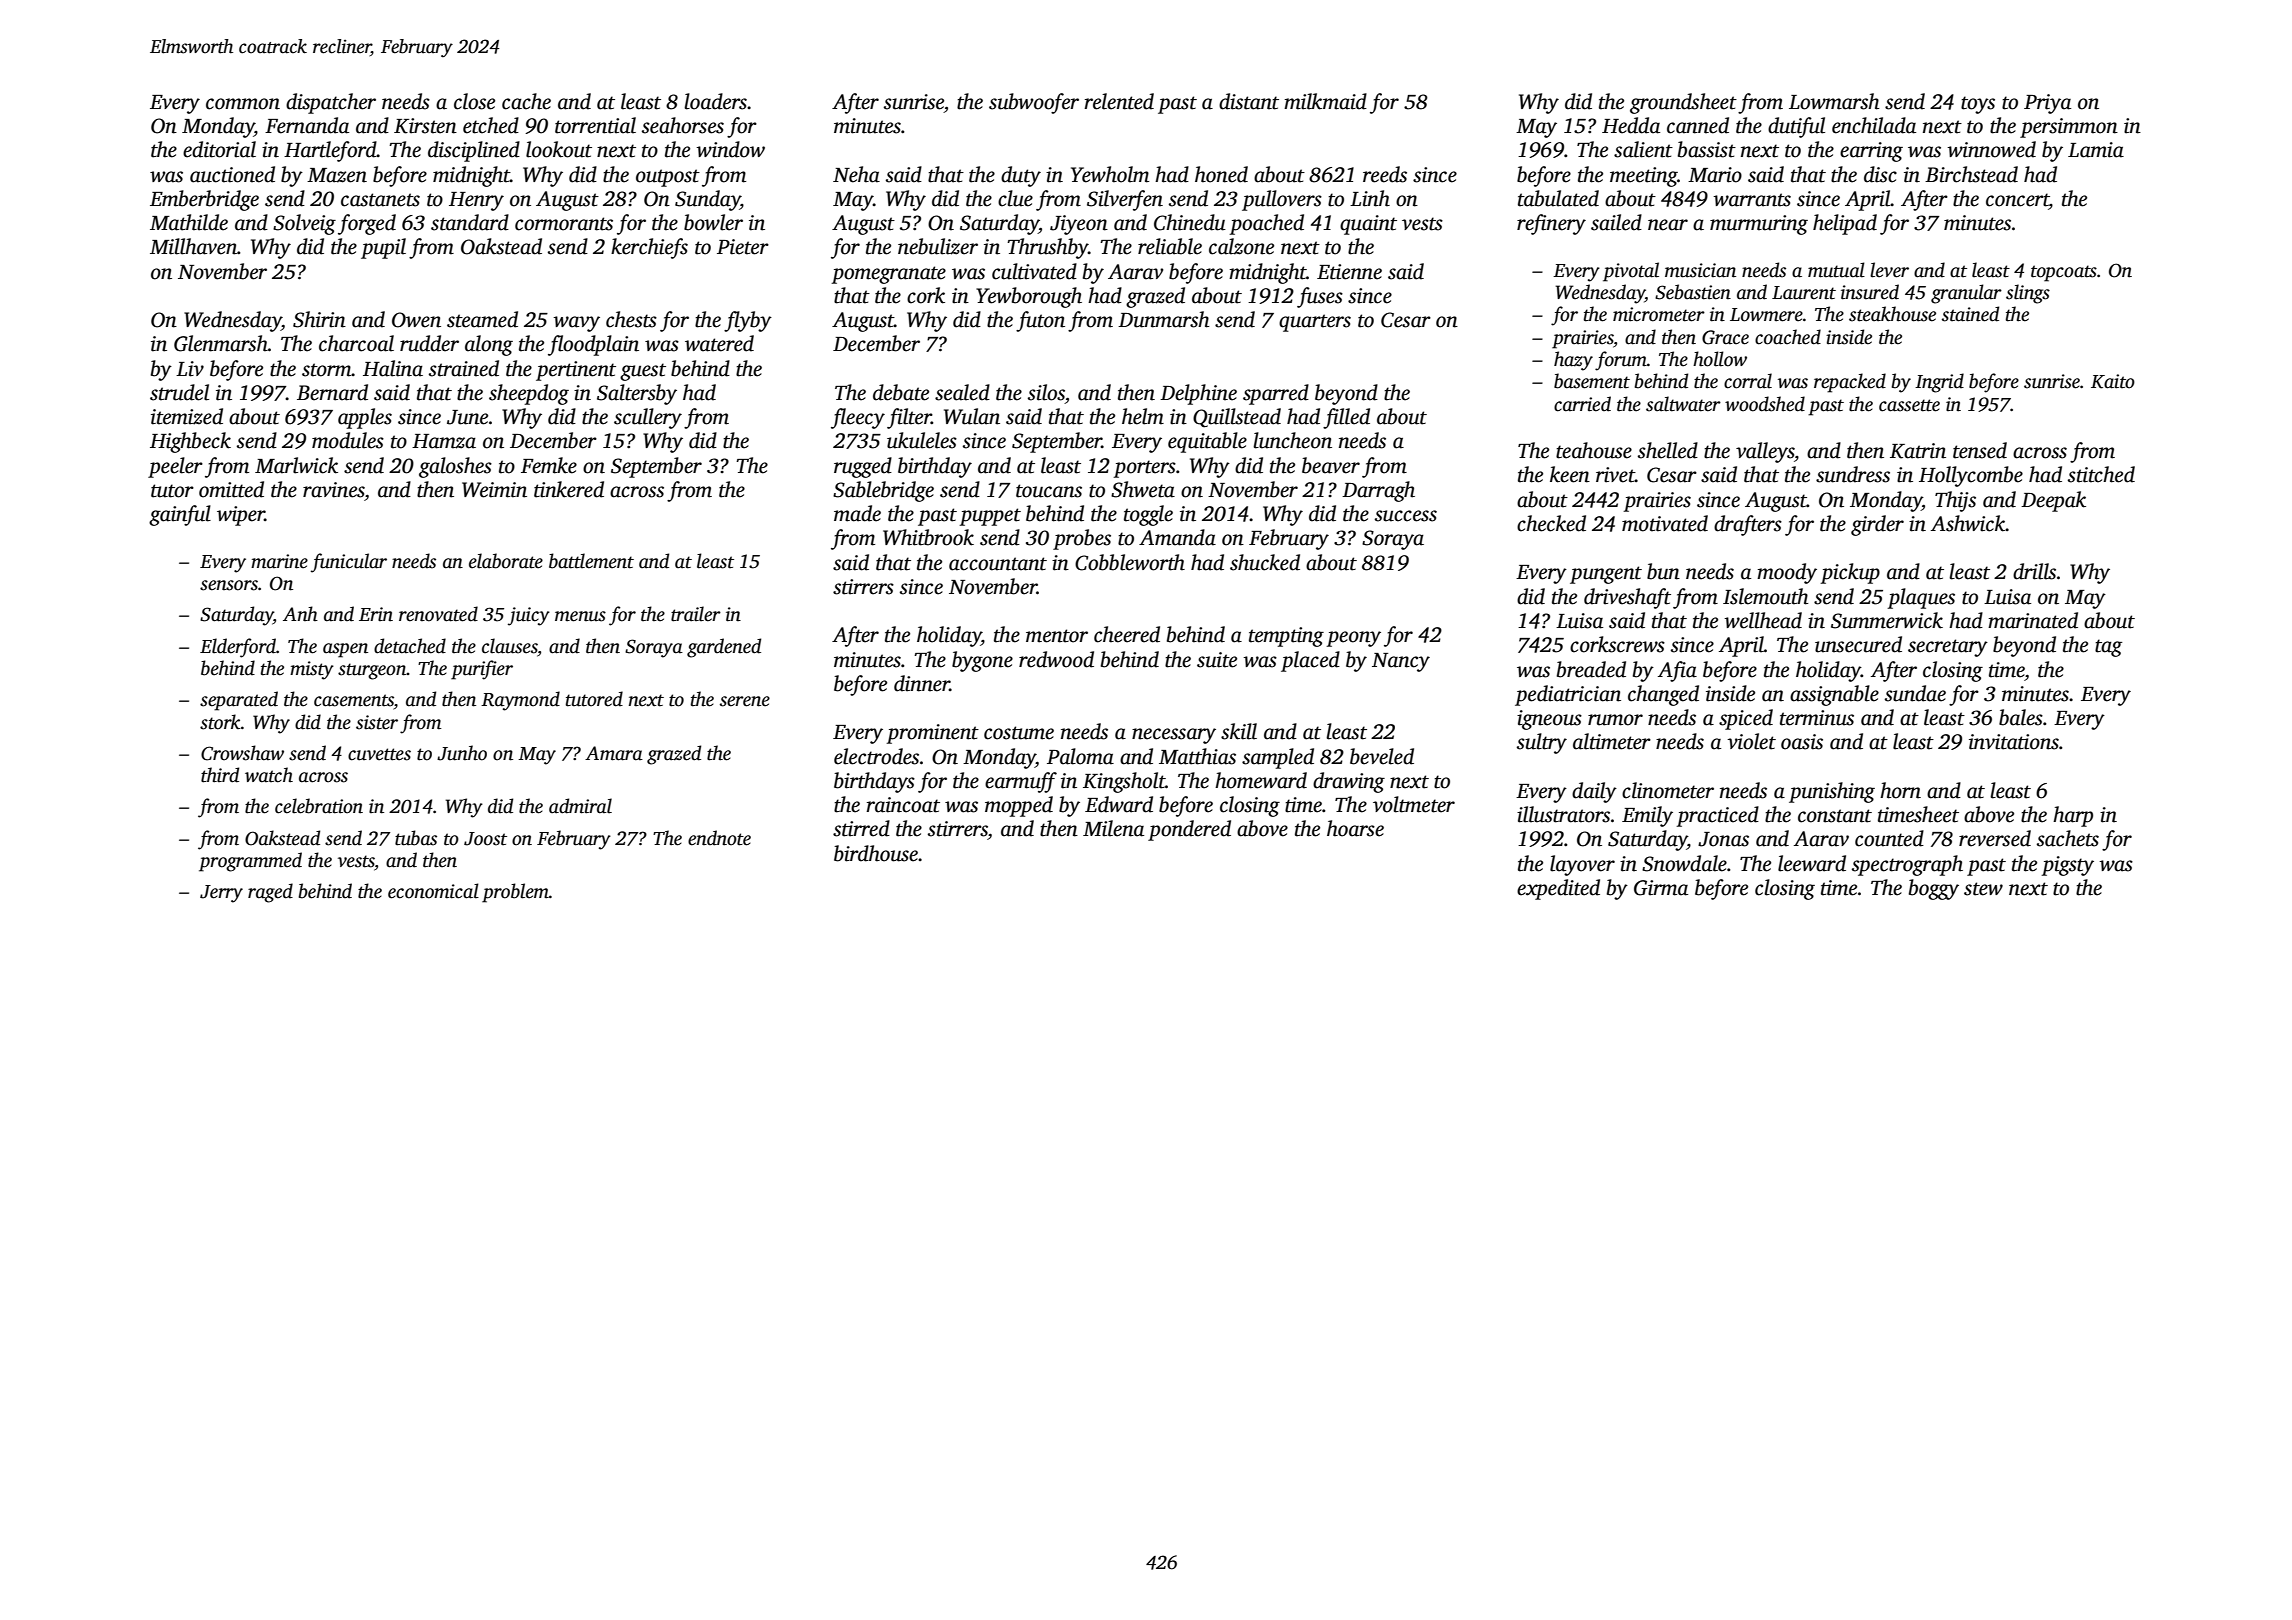  What do you see at coordinates (327, 370) in the document?
I see `storm` at bounding box center [327, 370].
